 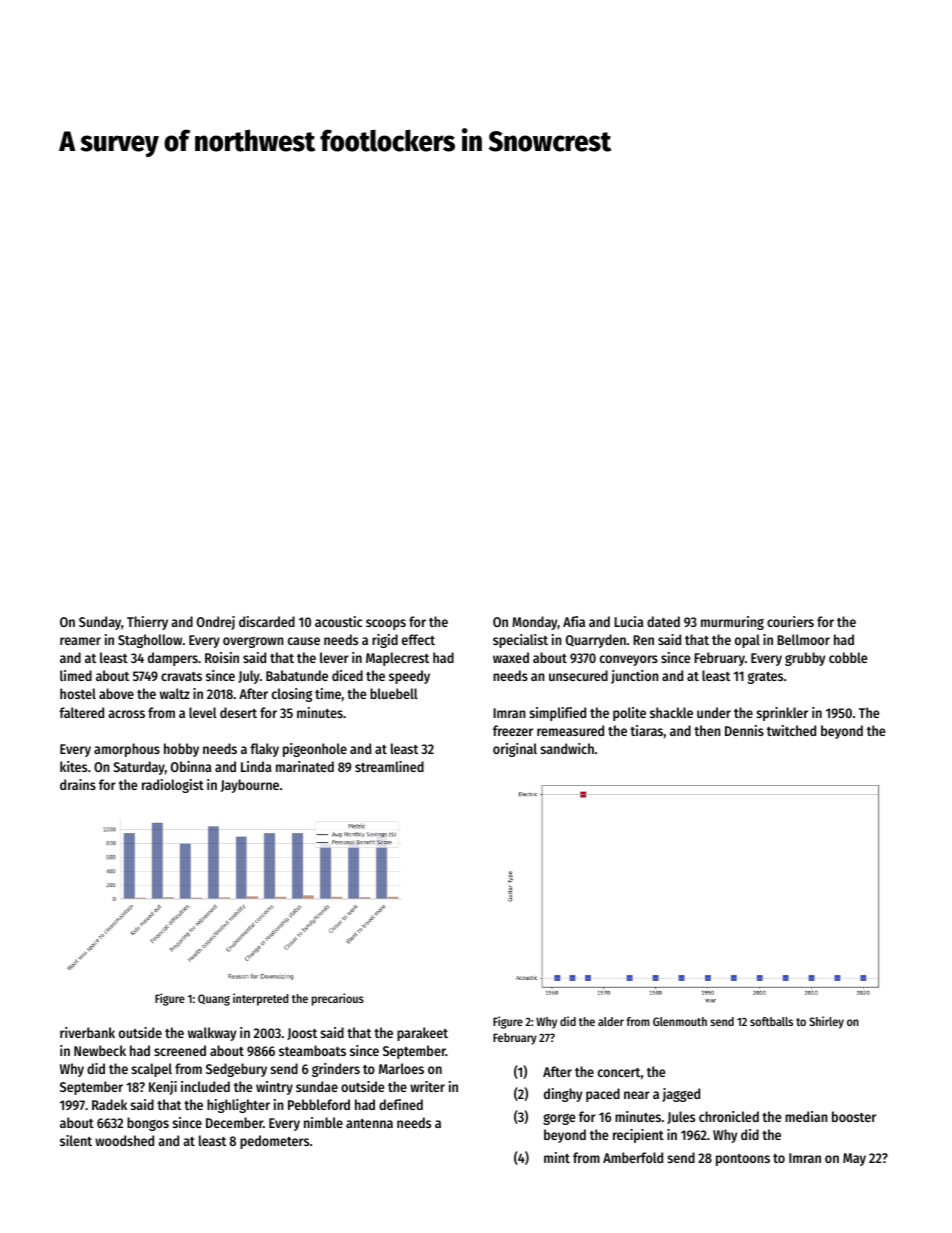 What do you see at coordinates (680, 1021) in the page?
I see `Glenmouth` at bounding box center [680, 1021].
